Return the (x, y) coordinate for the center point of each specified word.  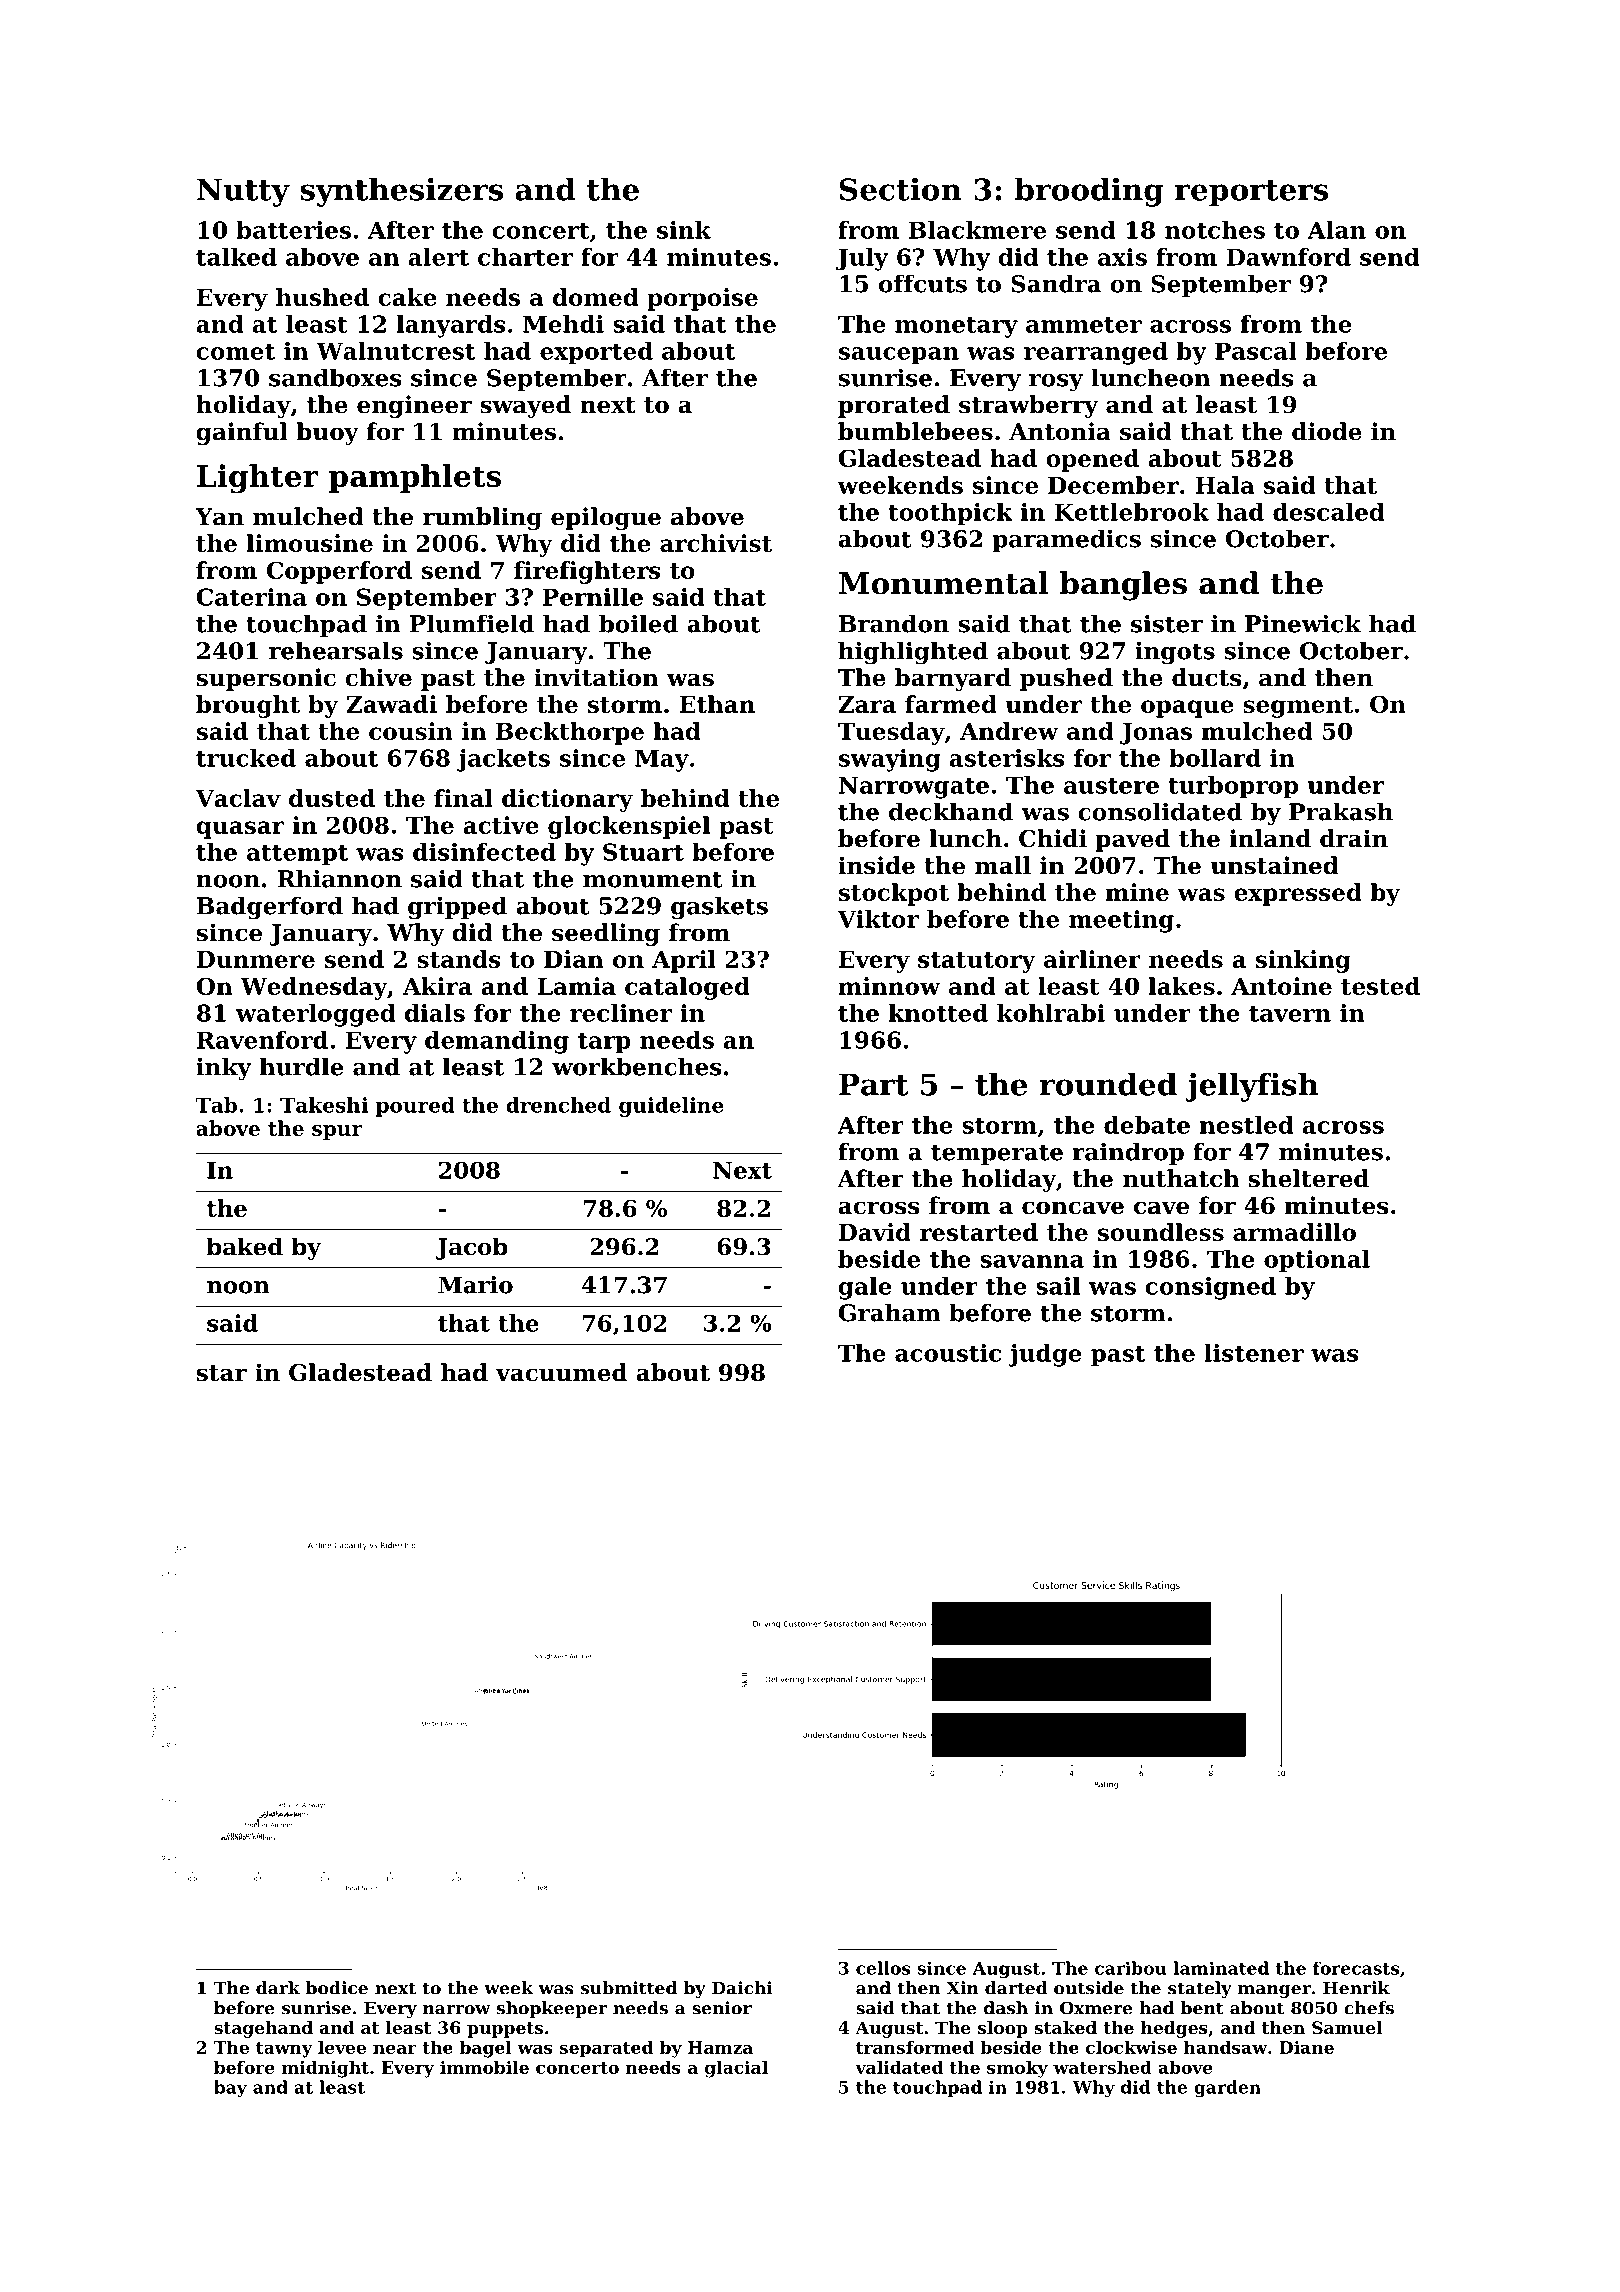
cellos (883, 1968)
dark (278, 1988)
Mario (475, 1285)
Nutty (243, 192)
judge (1045, 1355)
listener (1254, 1353)
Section (900, 189)
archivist (716, 543)
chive (378, 677)
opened (1092, 460)
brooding (1089, 192)
